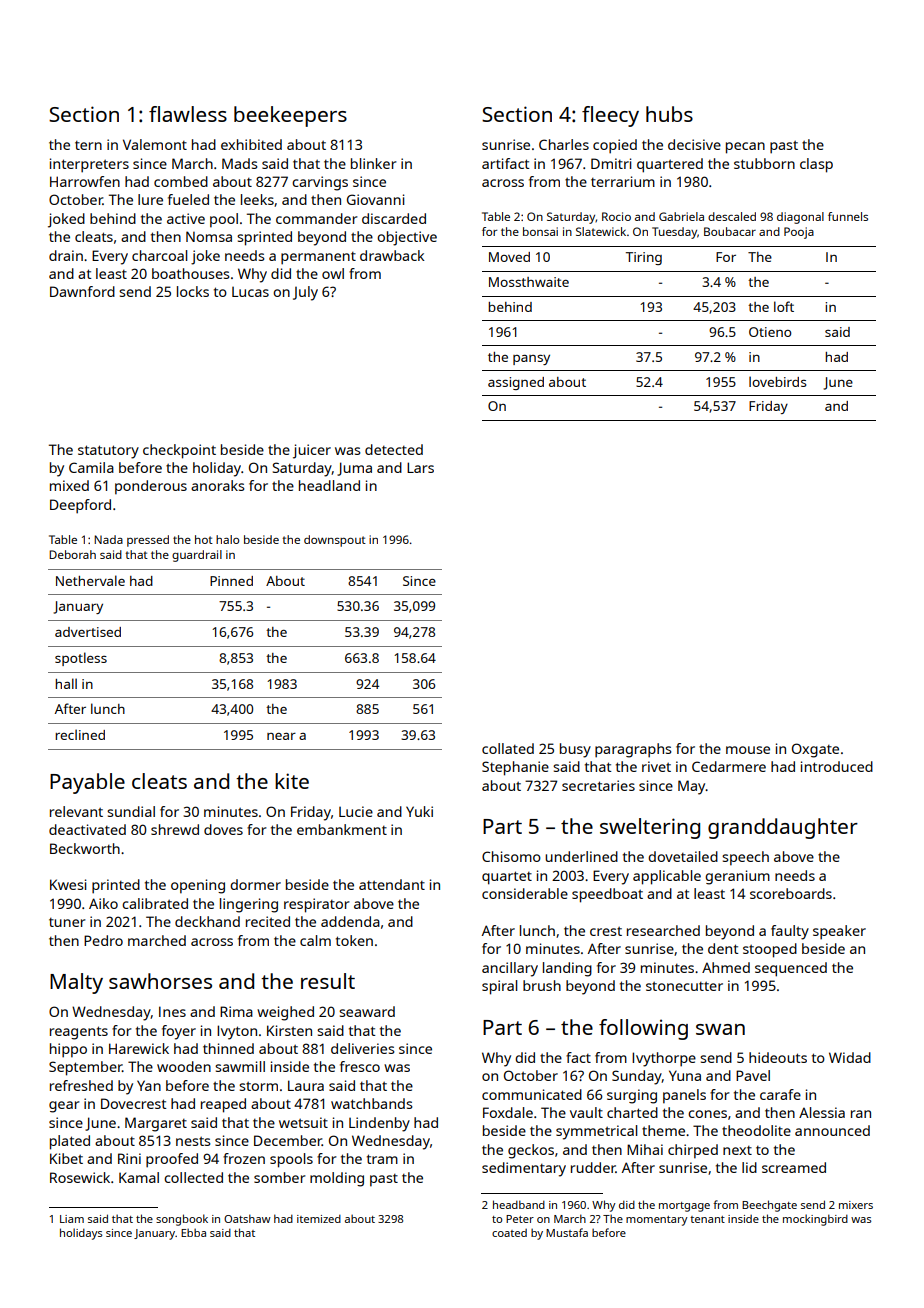 This image has height=1308, width=924. What do you see at coordinates (525, 893) in the image?
I see `considerable` at bounding box center [525, 893].
